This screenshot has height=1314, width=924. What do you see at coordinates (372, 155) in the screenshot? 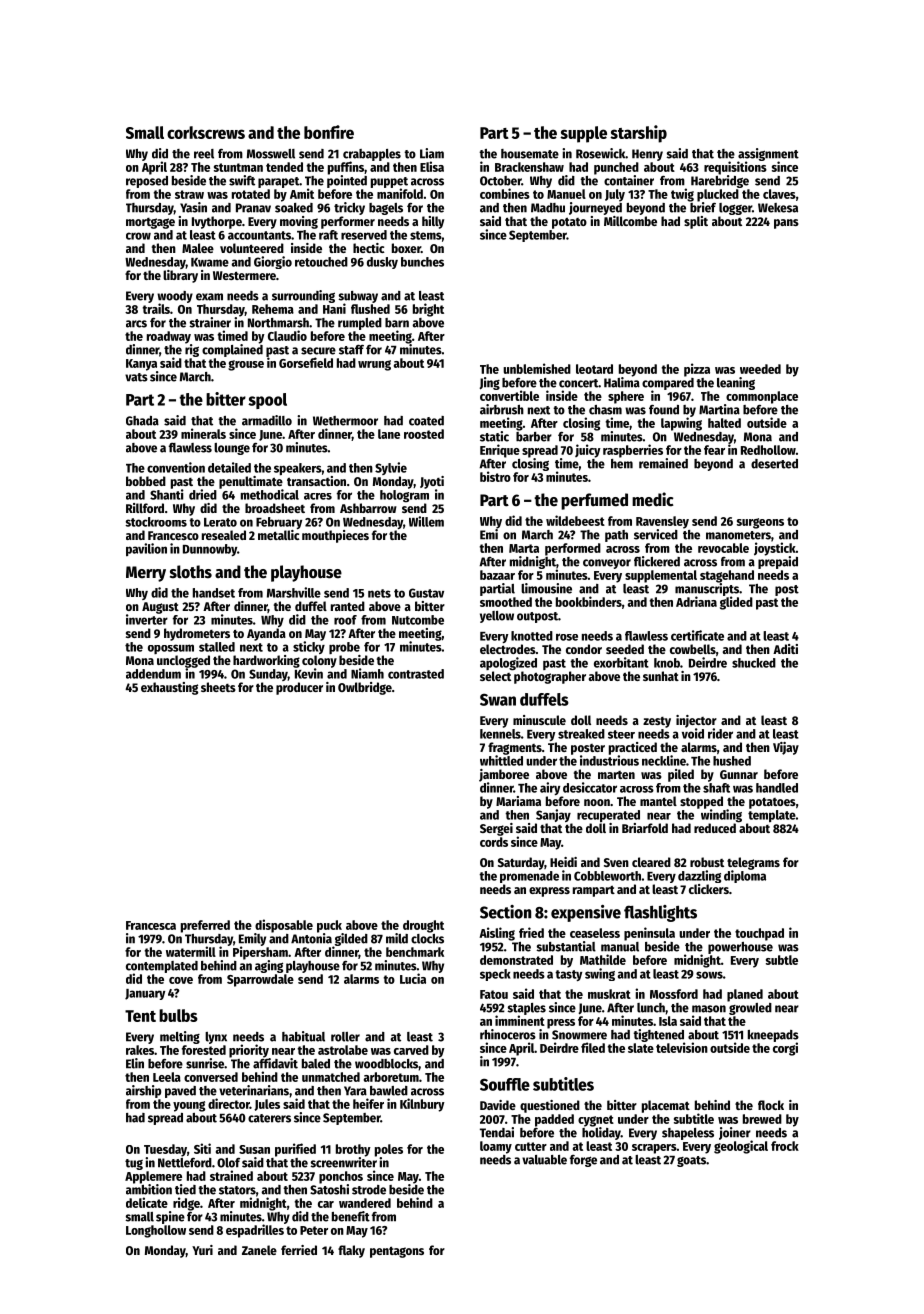
I see `crabapples` at bounding box center [372, 155].
